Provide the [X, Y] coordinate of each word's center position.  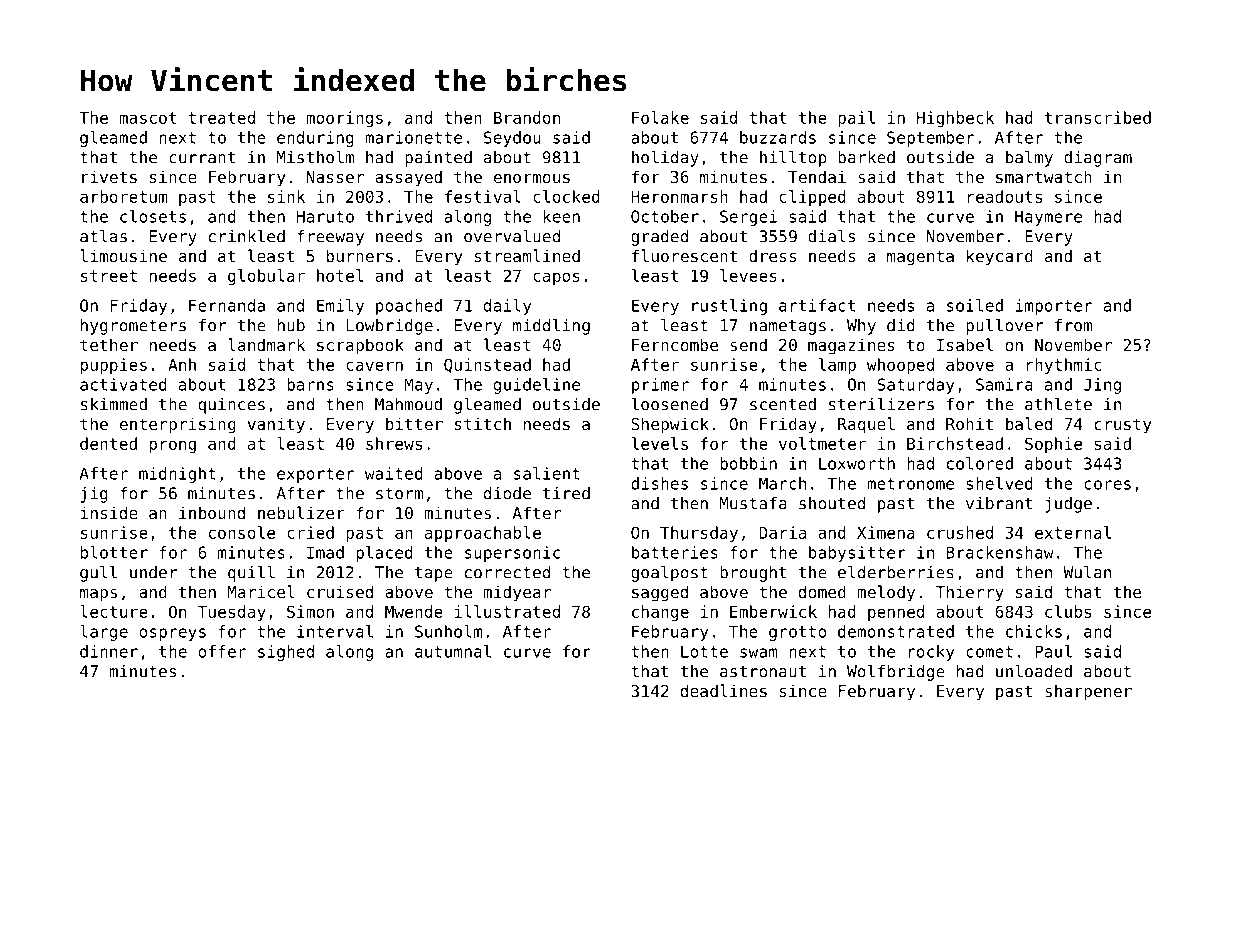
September [930, 139]
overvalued [512, 236]
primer [660, 386]
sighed [286, 653]
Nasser [335, 177]
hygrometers [133, 327]
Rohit [969, 423]
